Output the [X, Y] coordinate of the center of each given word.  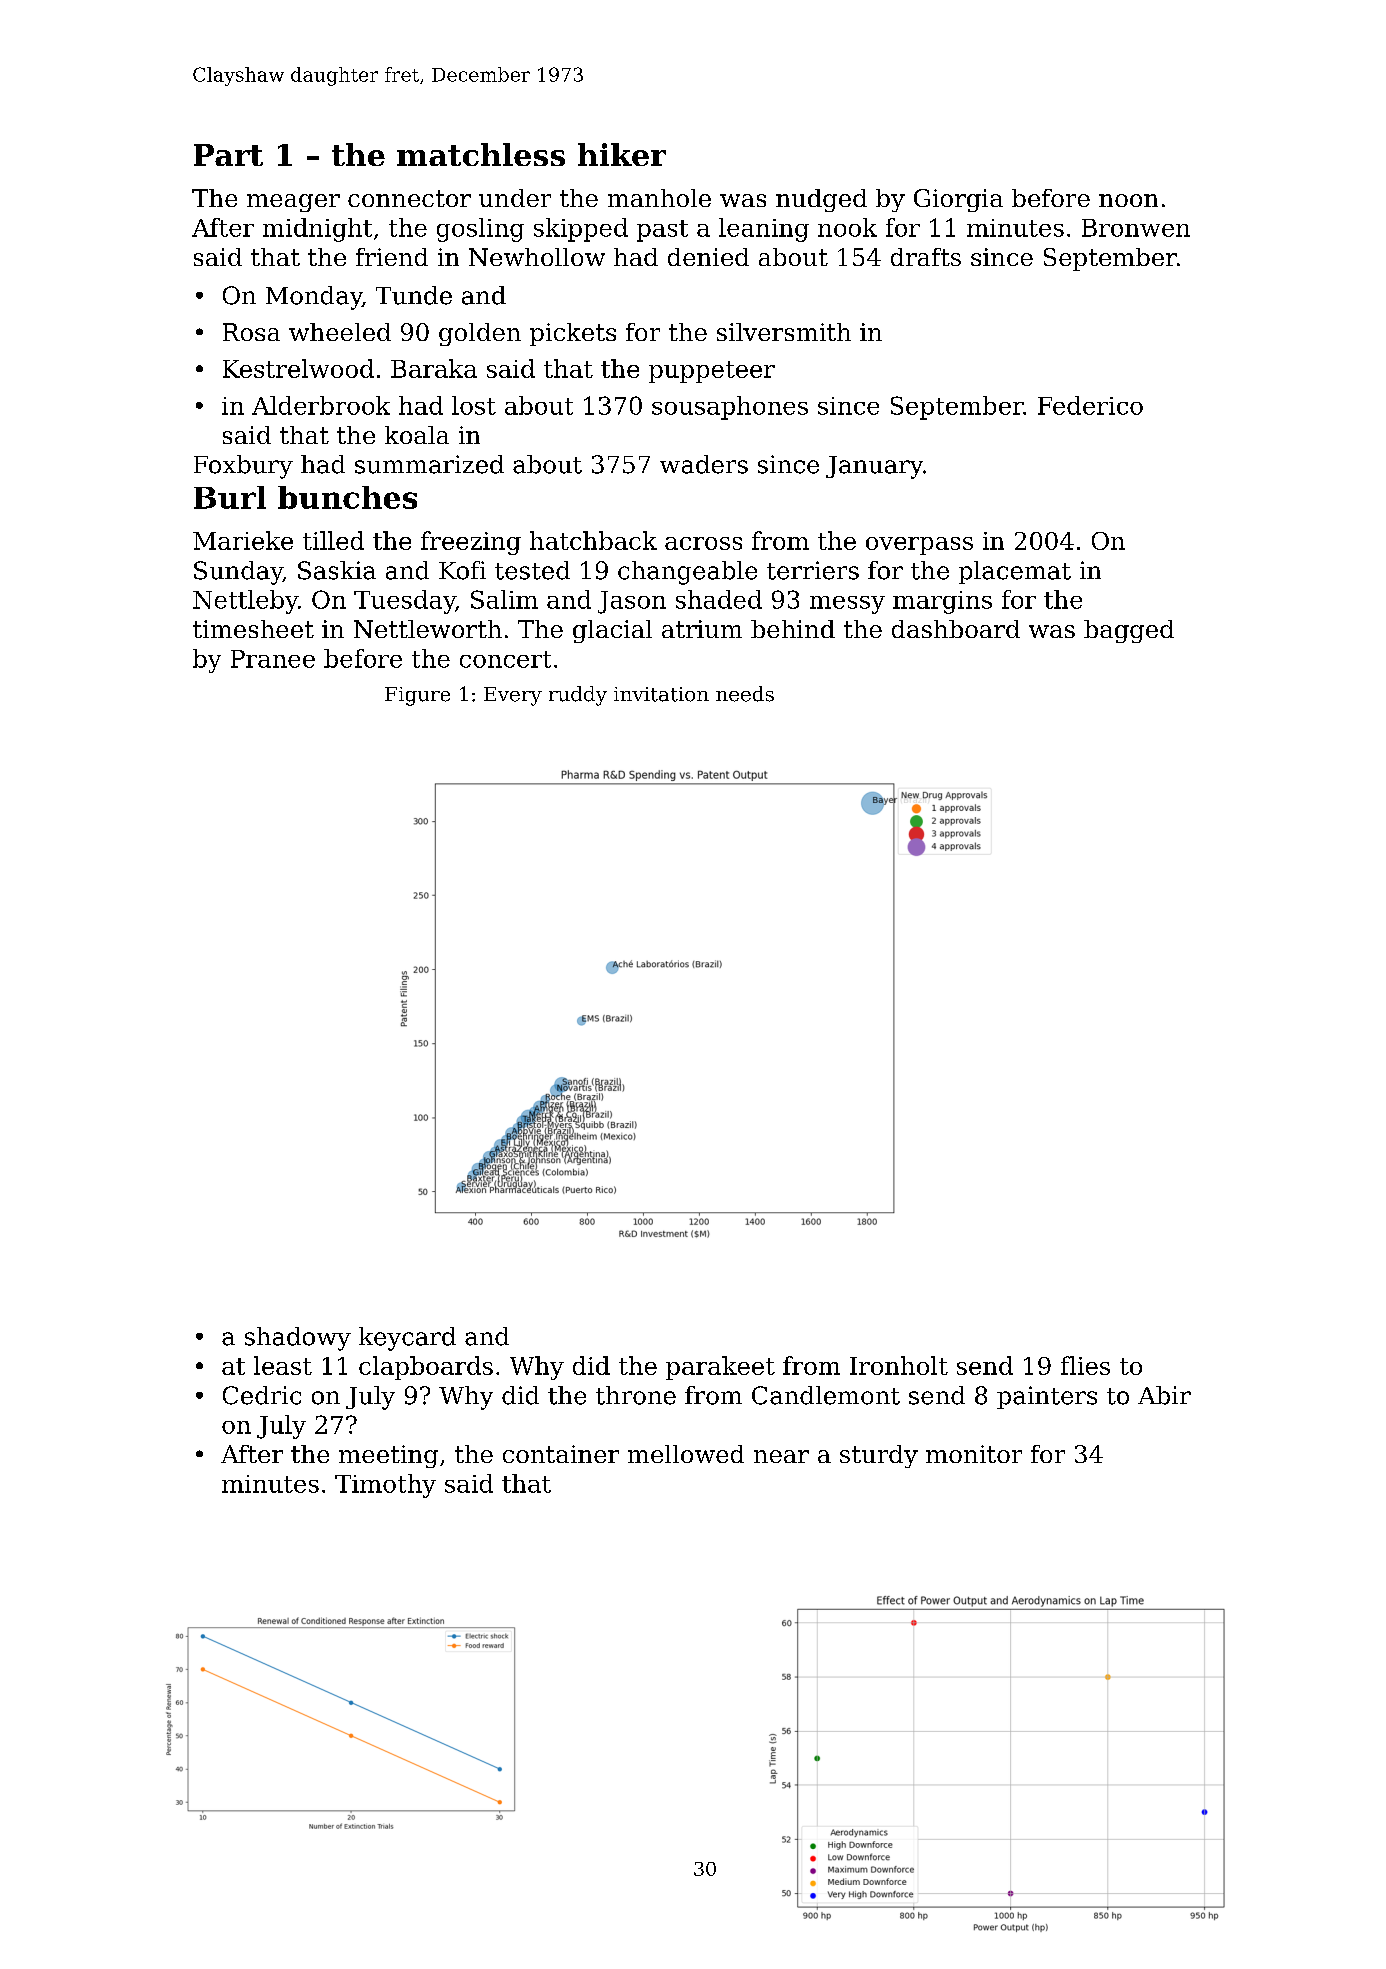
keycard [407, 1339]
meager [293, 203]
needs [745, 694]
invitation [661, 694]
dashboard [956, 629]
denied [708, 257]
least [283, 1365]
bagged [1129, 631]
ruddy [578, 696]
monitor [974, 1454]
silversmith [784, 332]
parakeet [720, 1368]
